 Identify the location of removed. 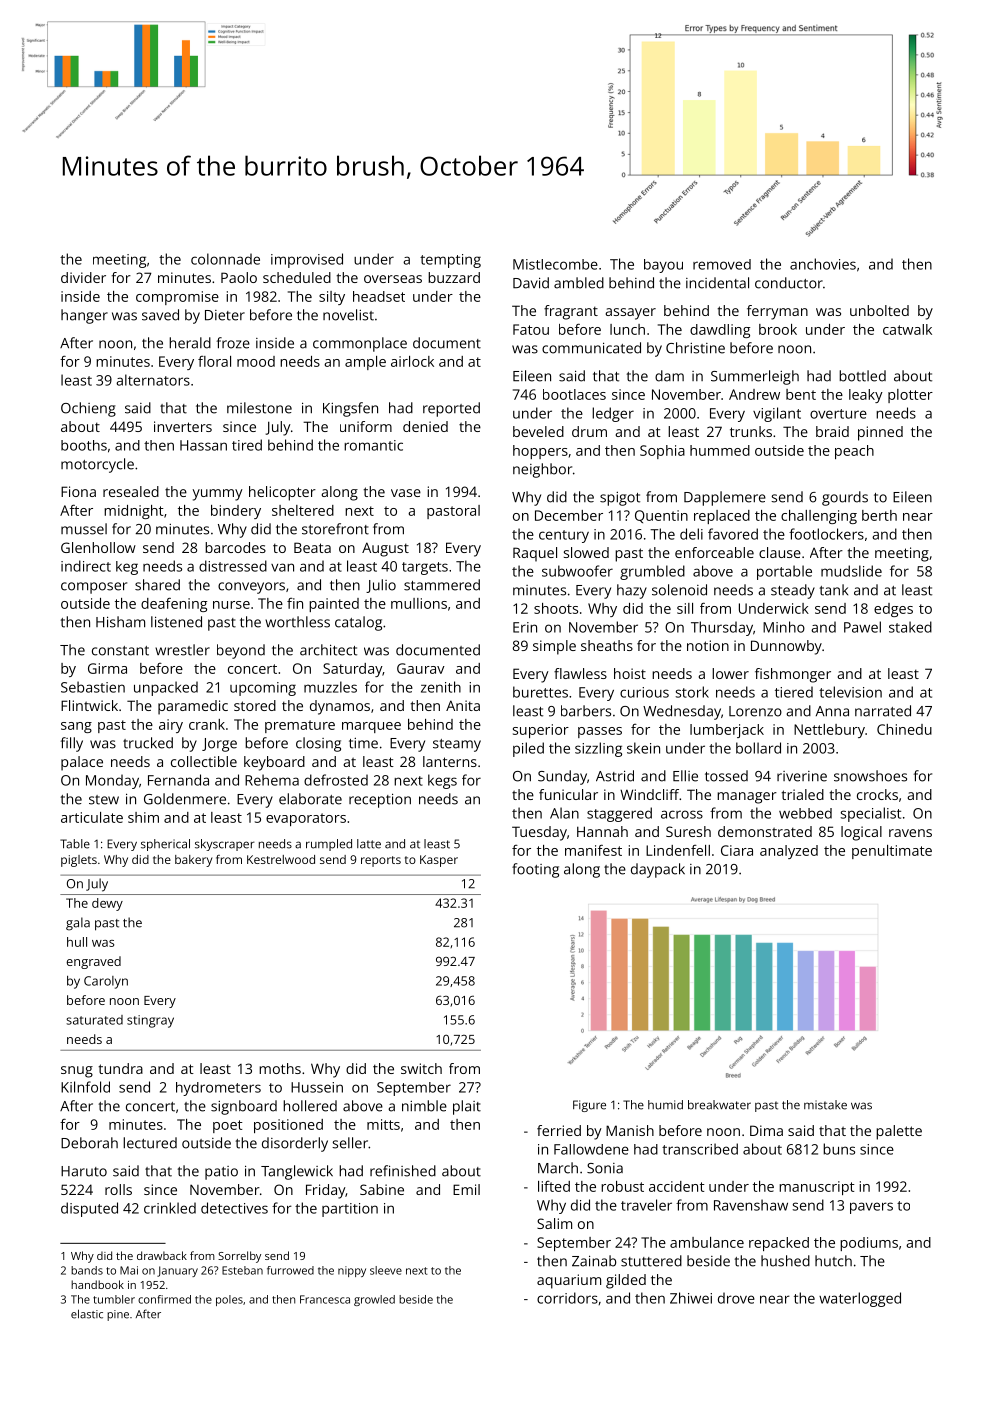
(722, 264).
